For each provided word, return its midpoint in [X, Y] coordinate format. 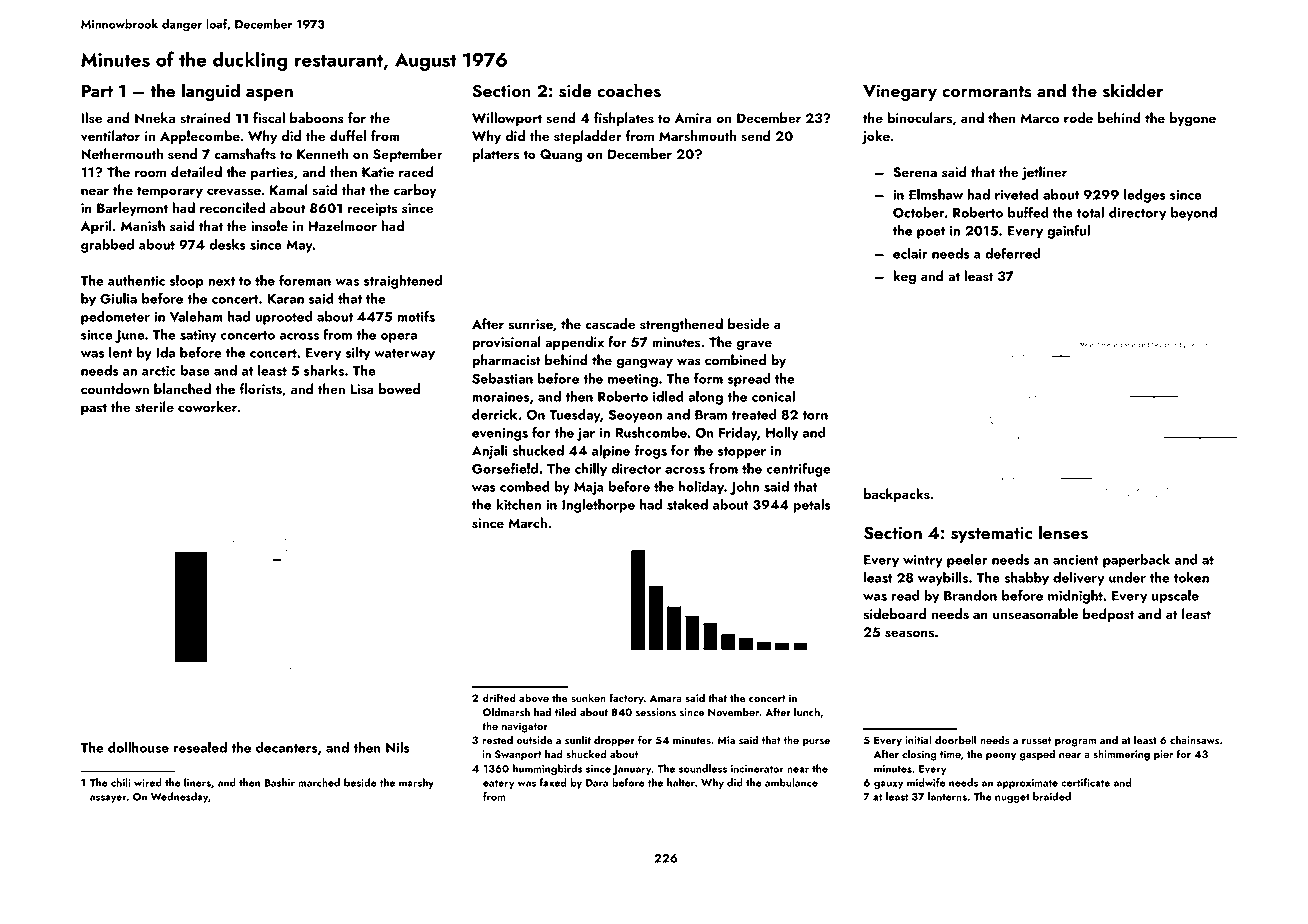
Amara [666, 698]
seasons [909, 634]
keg [904, 277]
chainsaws [1194, 740]
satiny [198, 336]
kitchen [518, 504]
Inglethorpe [598, 506]
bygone [1193, 119]
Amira [693, 118]
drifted [499, 697]
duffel [348, 135]
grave [754, 345]
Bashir [279, 782]
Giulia [118, 298]
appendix [574, 343]
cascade [610, 324]
